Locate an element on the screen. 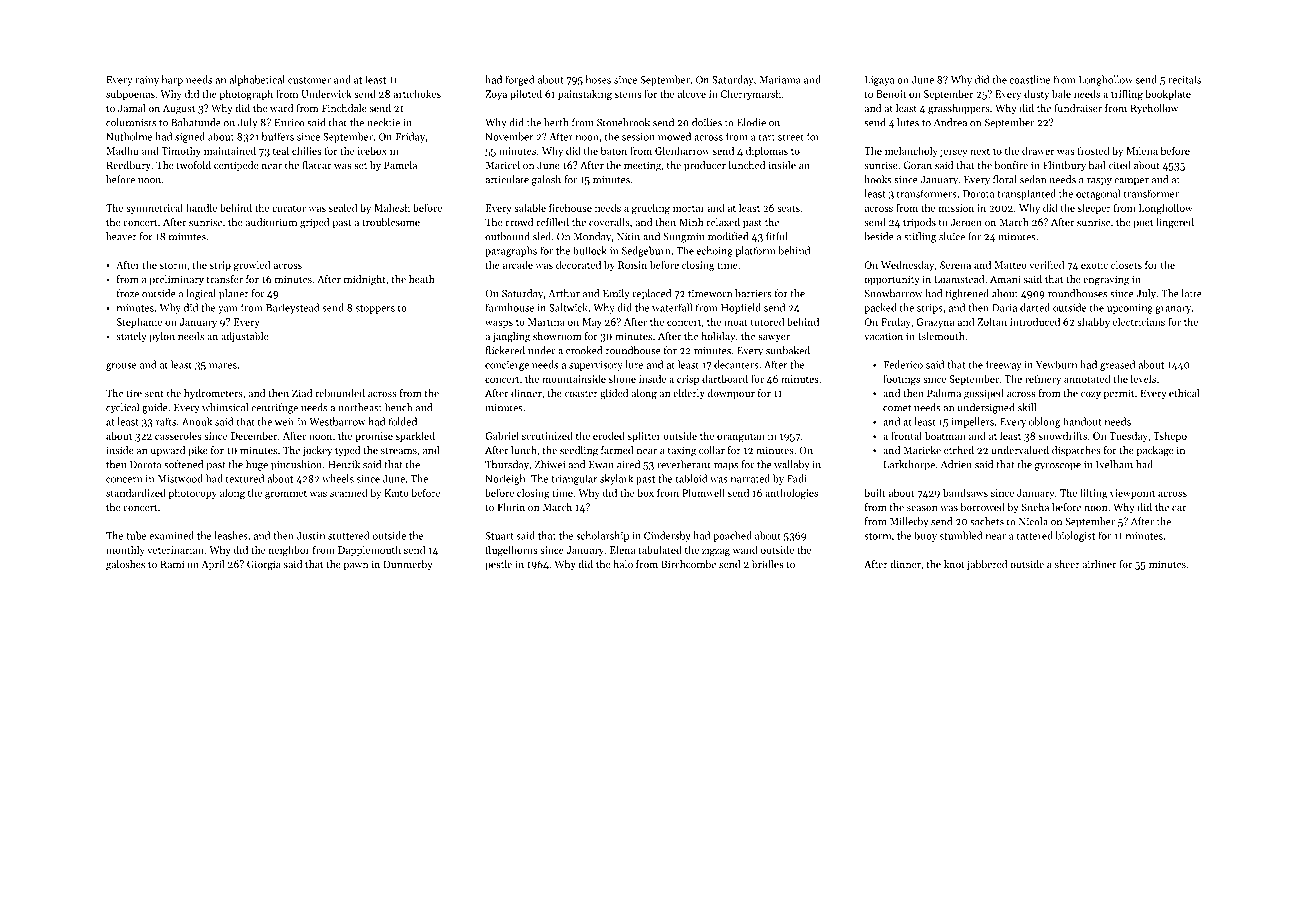 The image size is (1308, 924). examined is located at coordinates (171, 535).
